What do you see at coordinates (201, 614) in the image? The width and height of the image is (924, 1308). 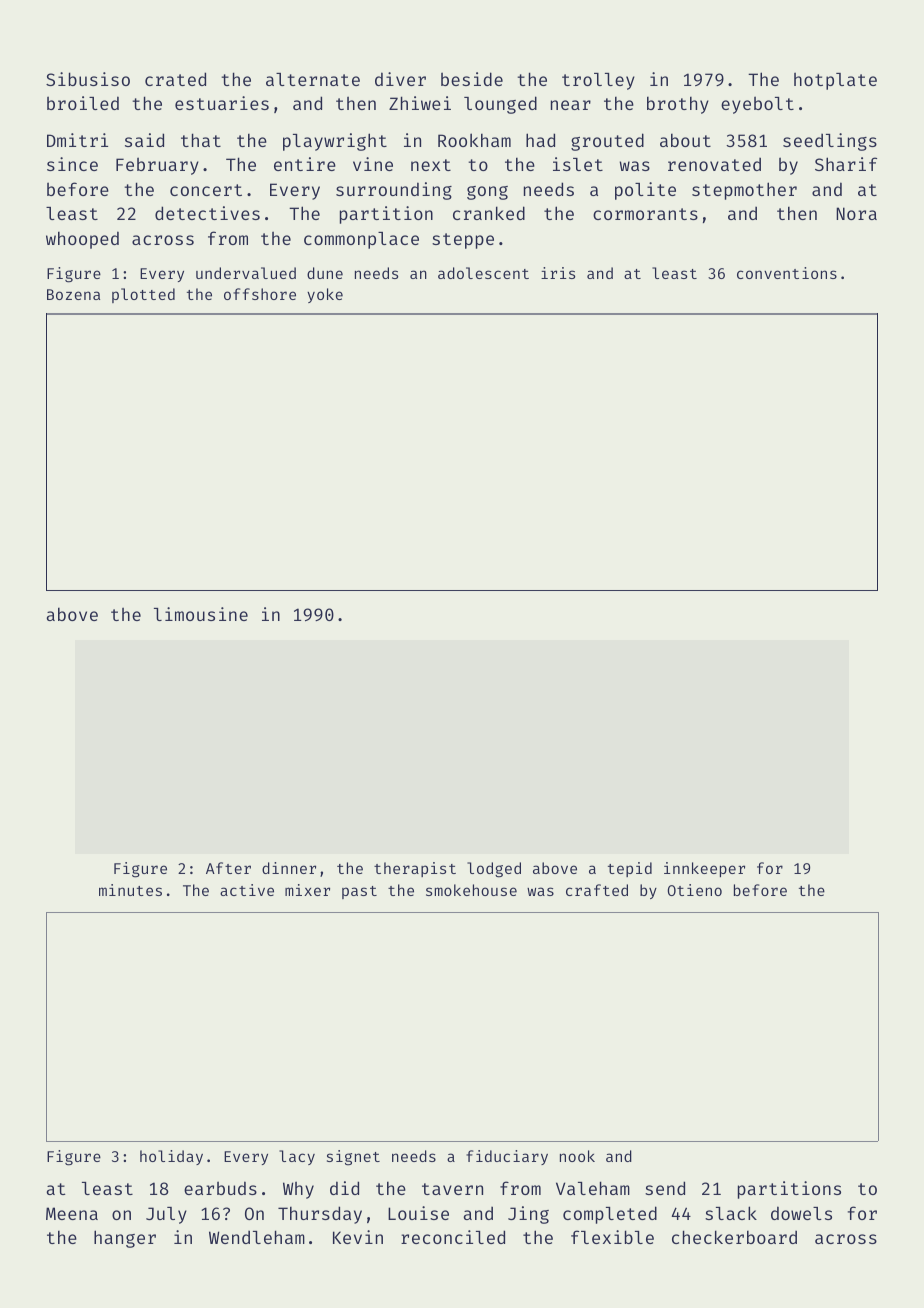 I see `limousine` at bounding box center [201, 614].
